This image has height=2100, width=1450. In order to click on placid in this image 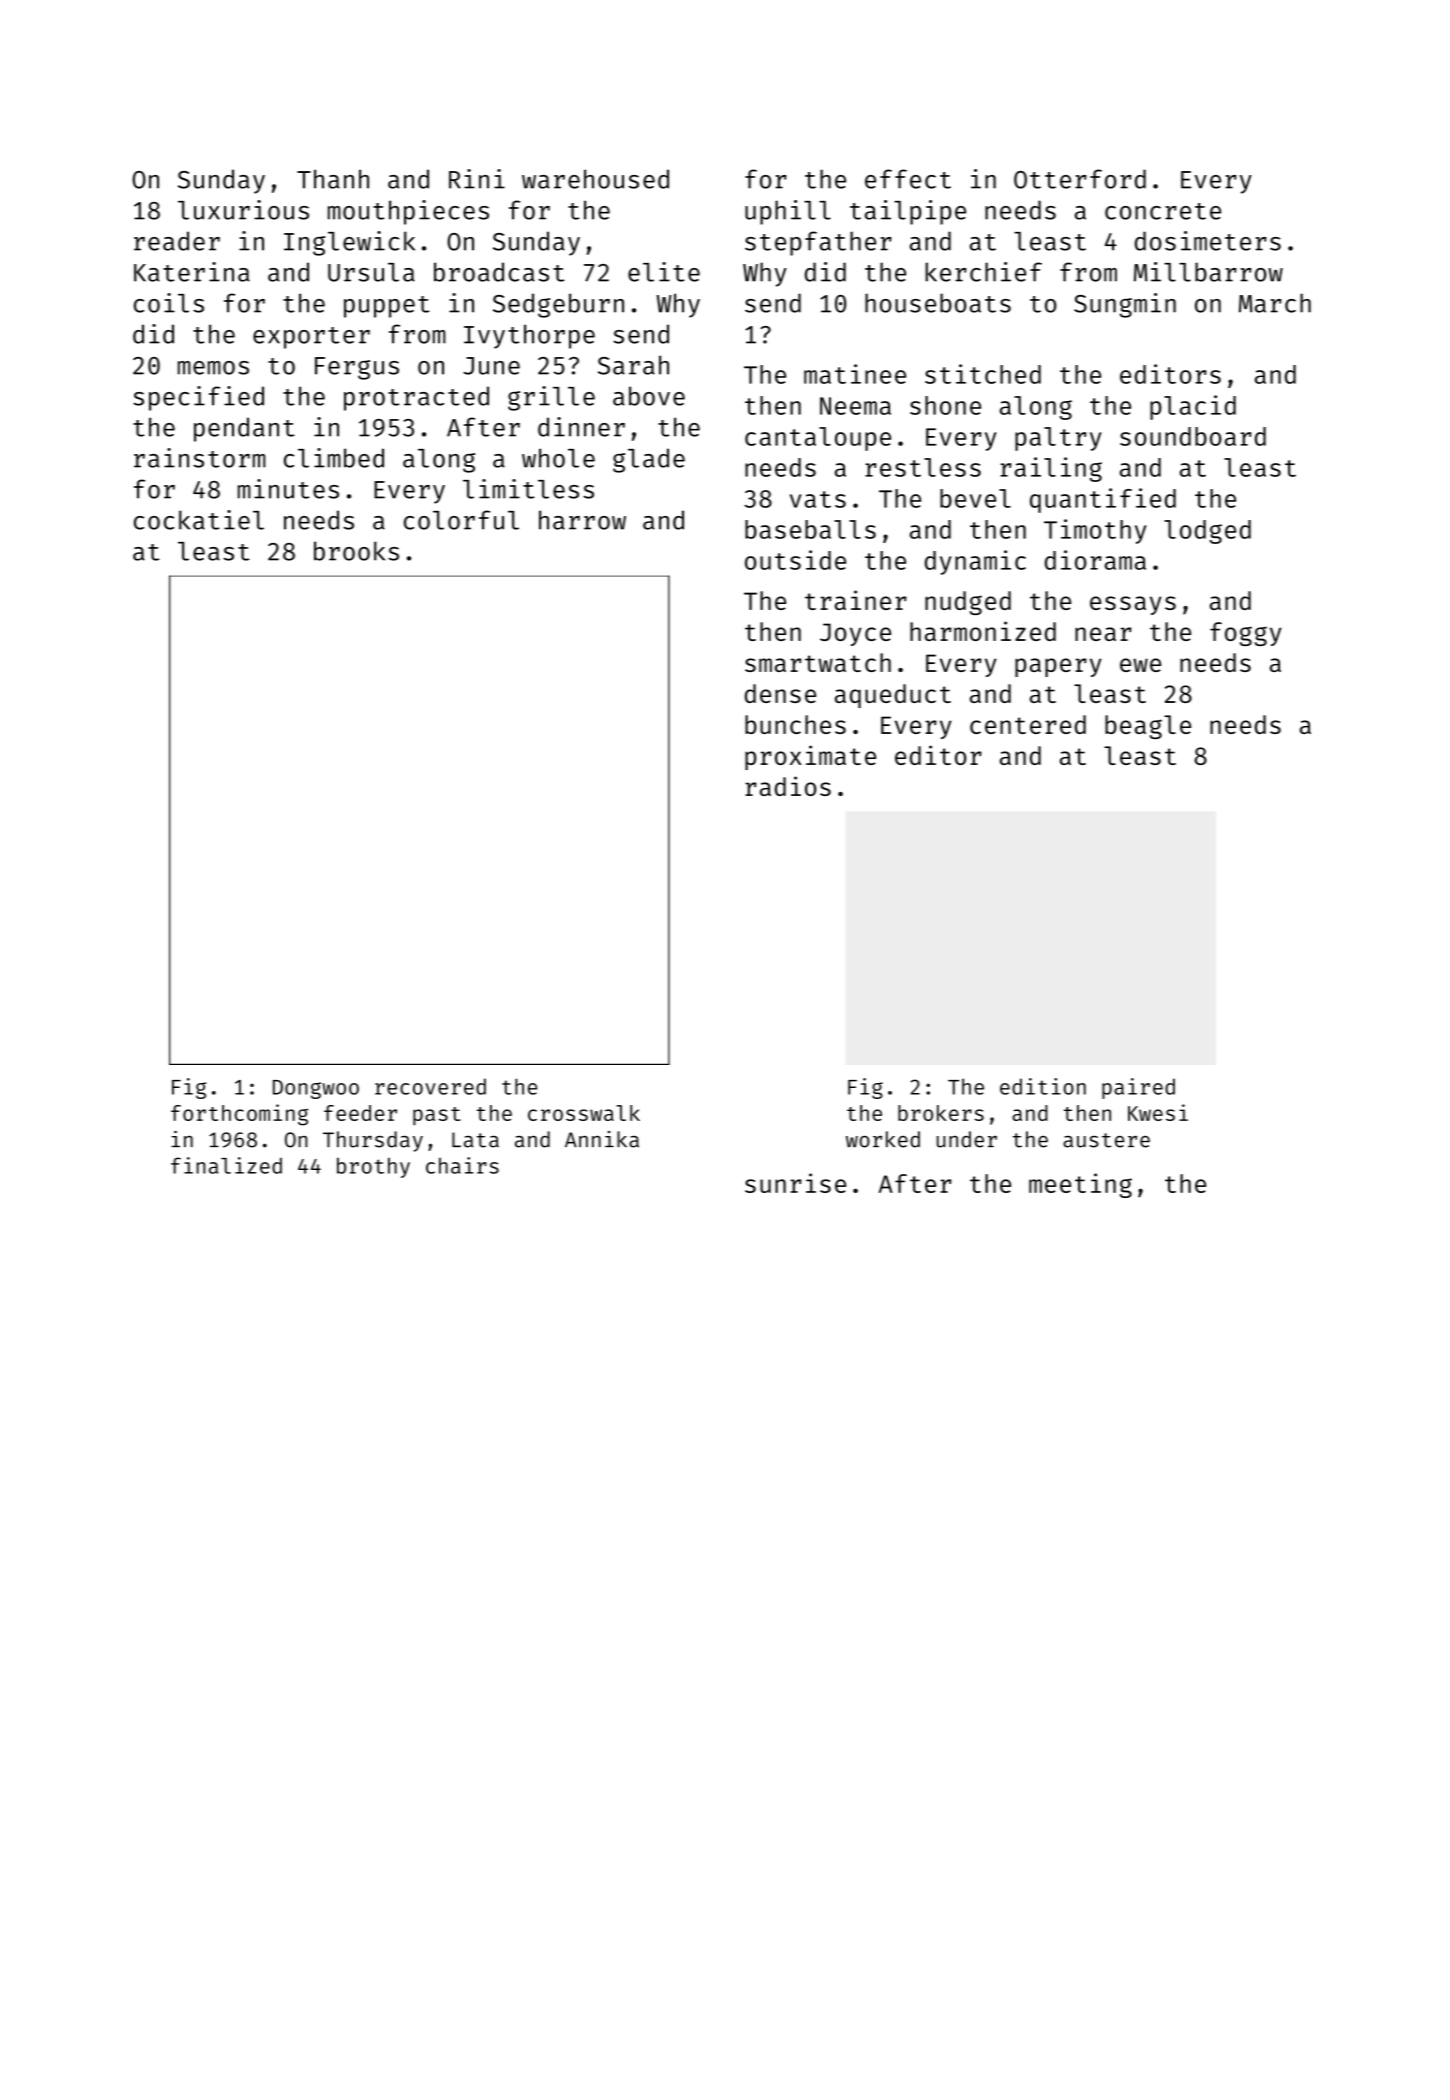, I will do `click(1193, 407)`.
